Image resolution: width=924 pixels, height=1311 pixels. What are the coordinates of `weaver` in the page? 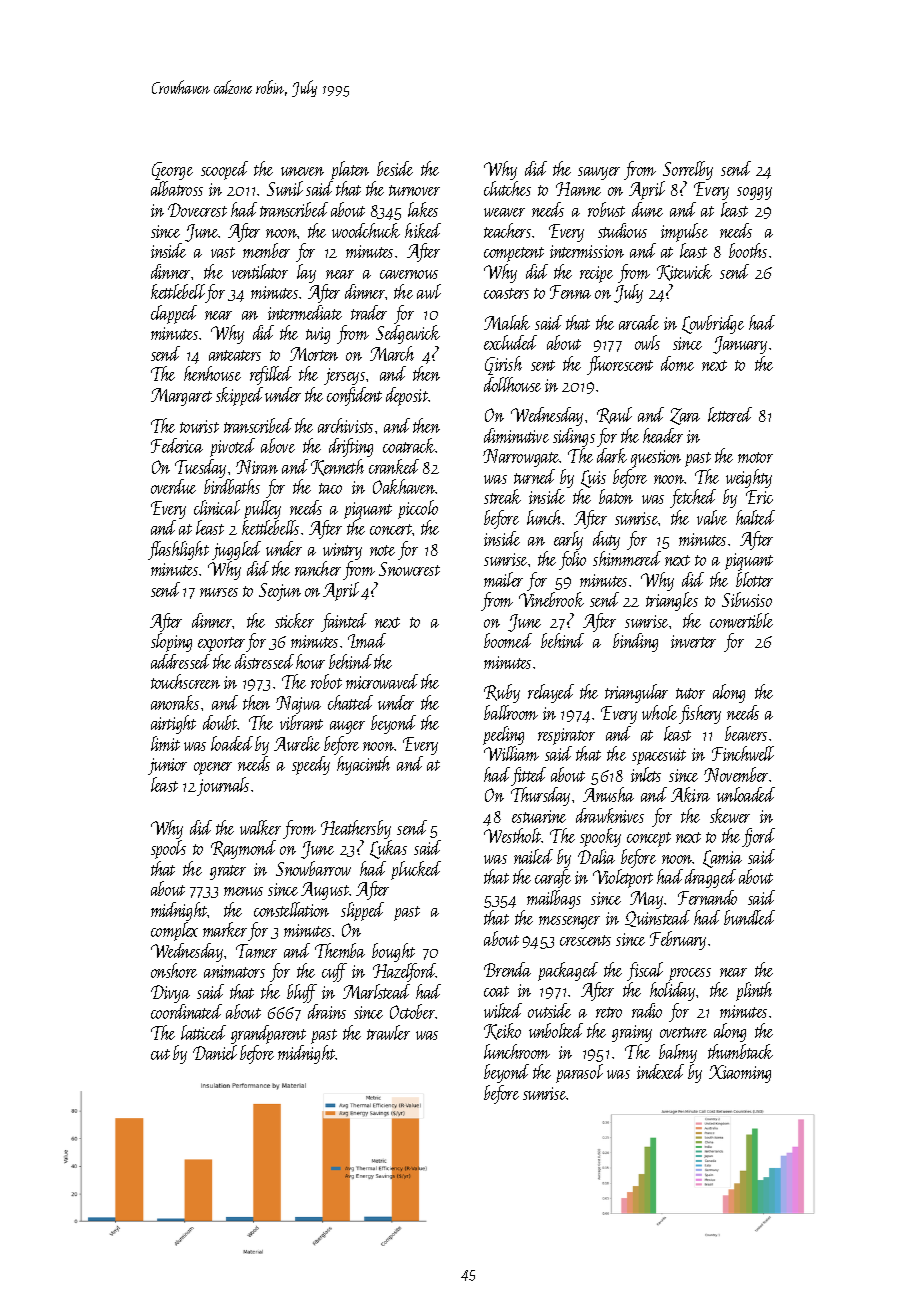 It's located at (504, 212).
